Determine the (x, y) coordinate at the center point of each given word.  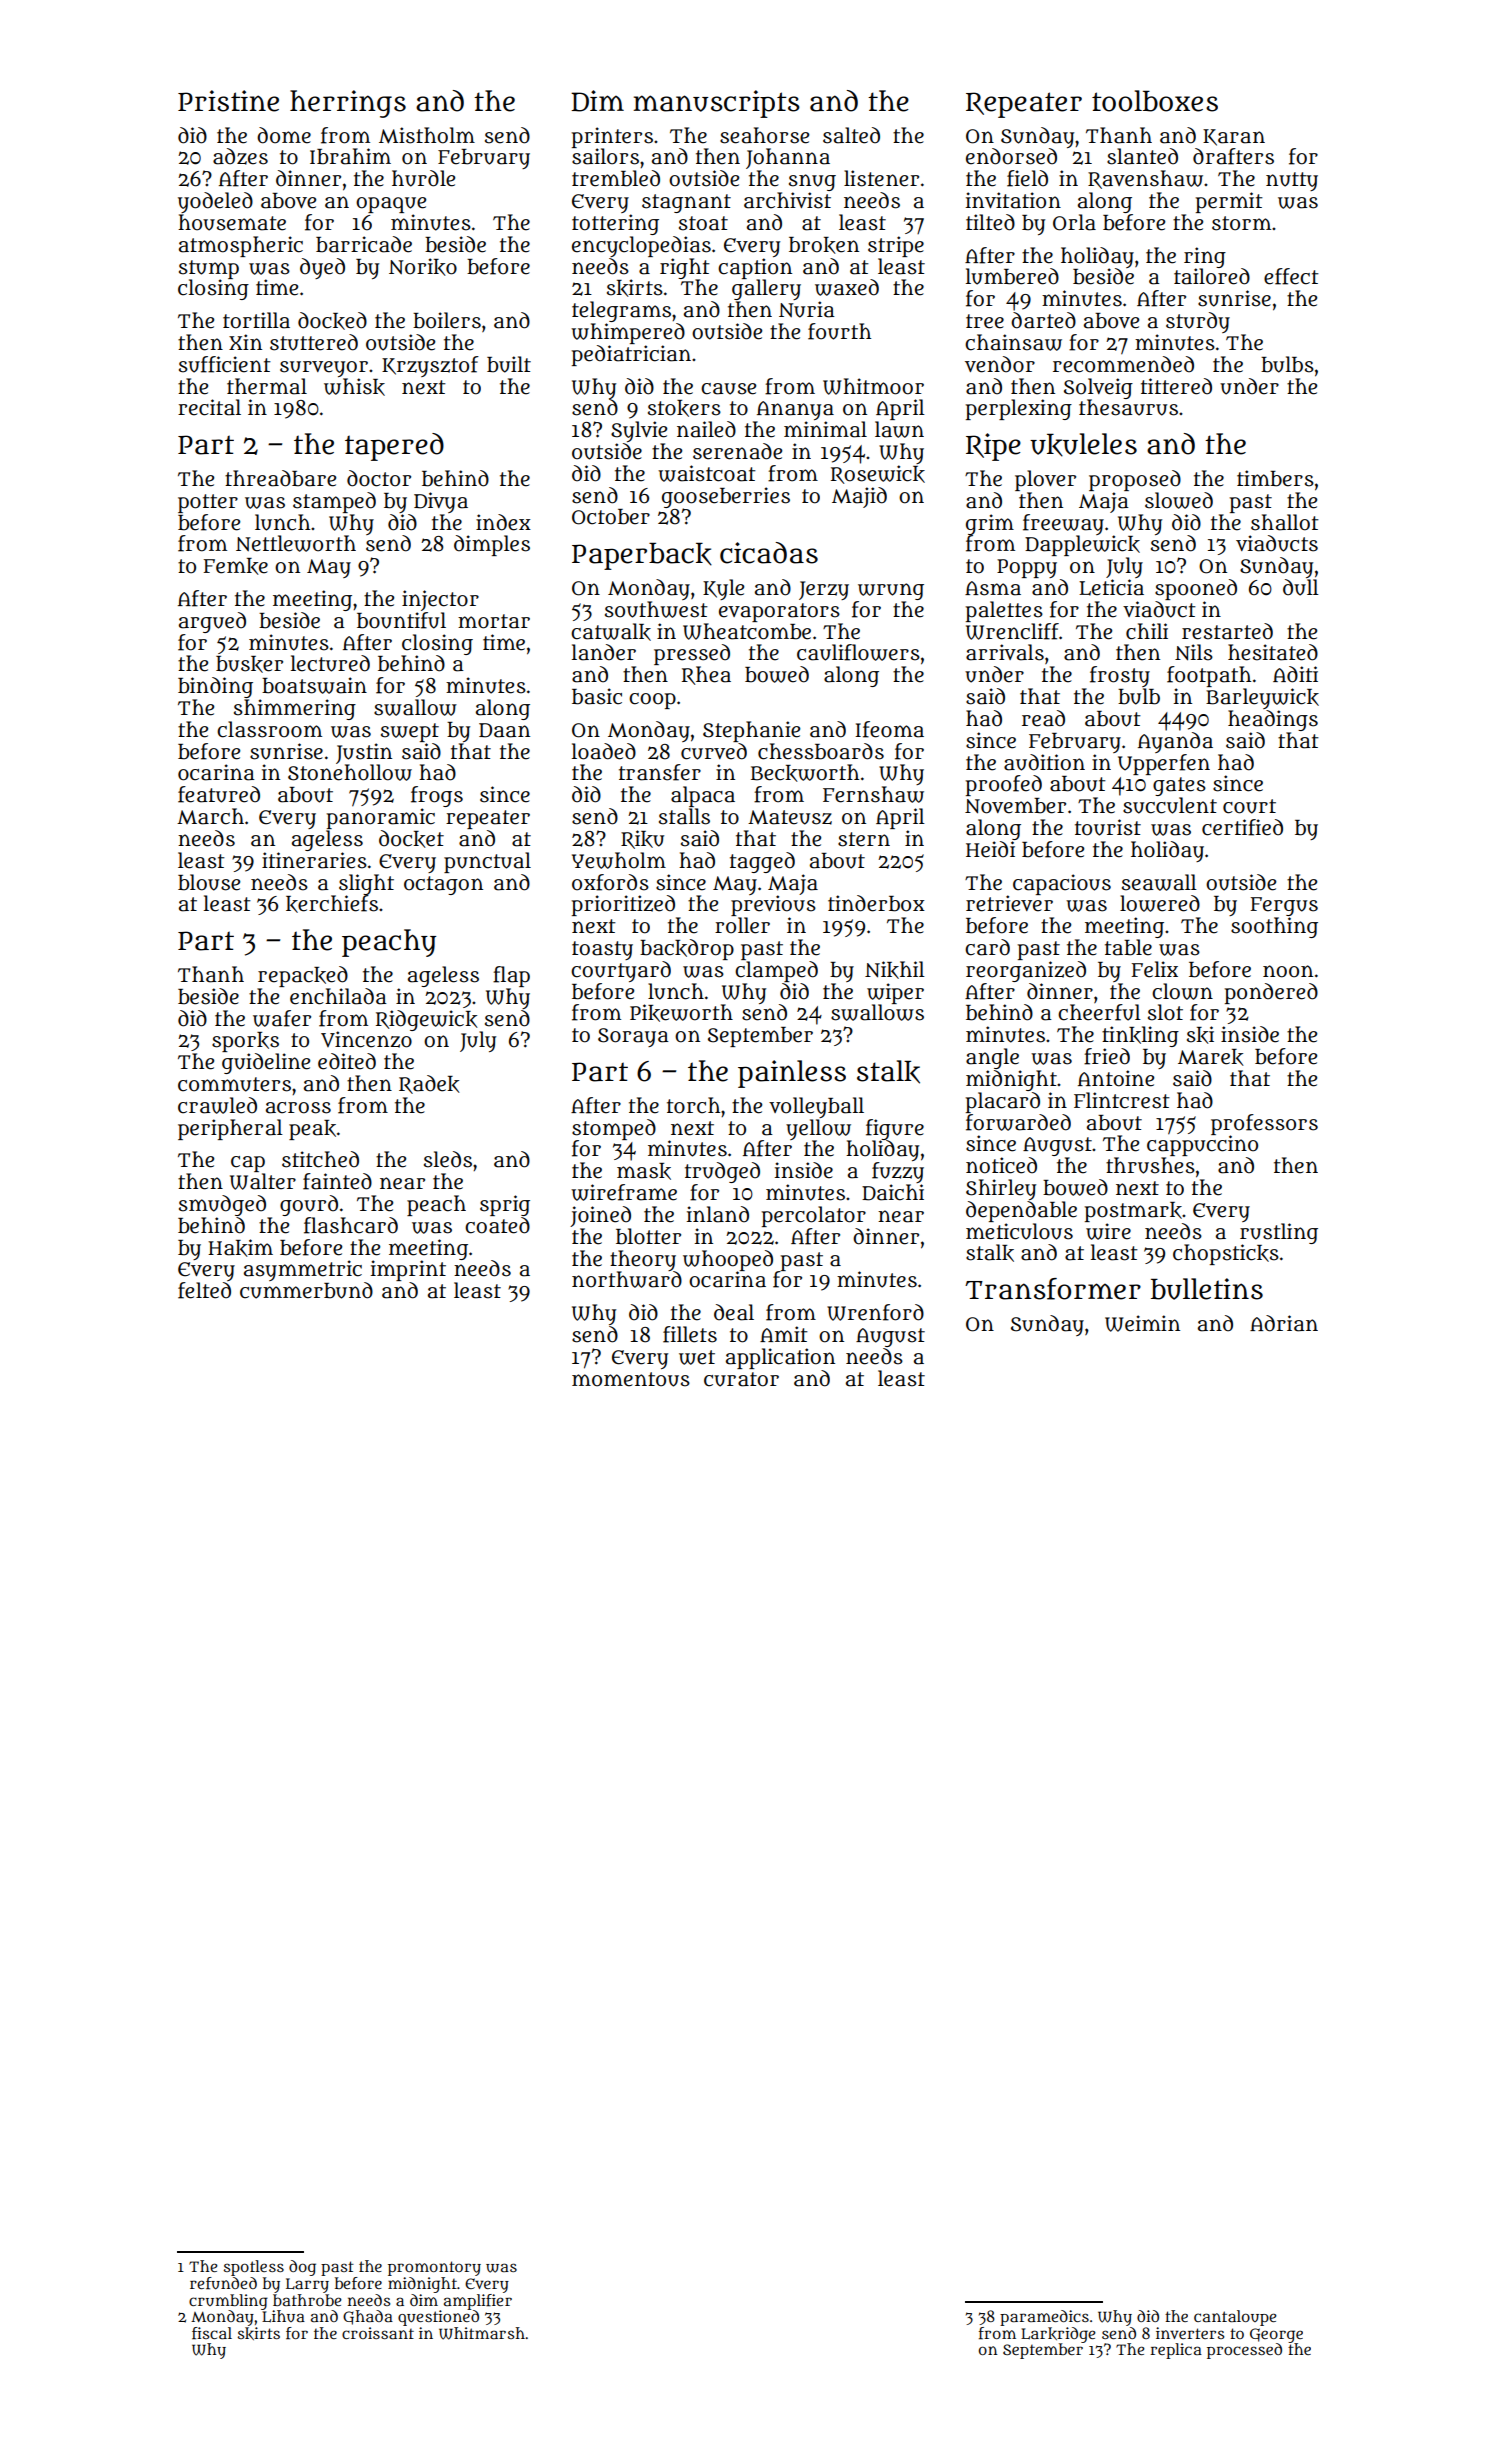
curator (741, 1379)
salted (851, 135)
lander (604, 652)
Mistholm (427, 135)
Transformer (1053, 1289)
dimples (492, 545)
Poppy (1027, 568)
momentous (631, 1379)
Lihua (283, 2316)
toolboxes (1155, 101)
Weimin (1142, 1323)
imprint (408, 1270)
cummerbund (306, 1290)
